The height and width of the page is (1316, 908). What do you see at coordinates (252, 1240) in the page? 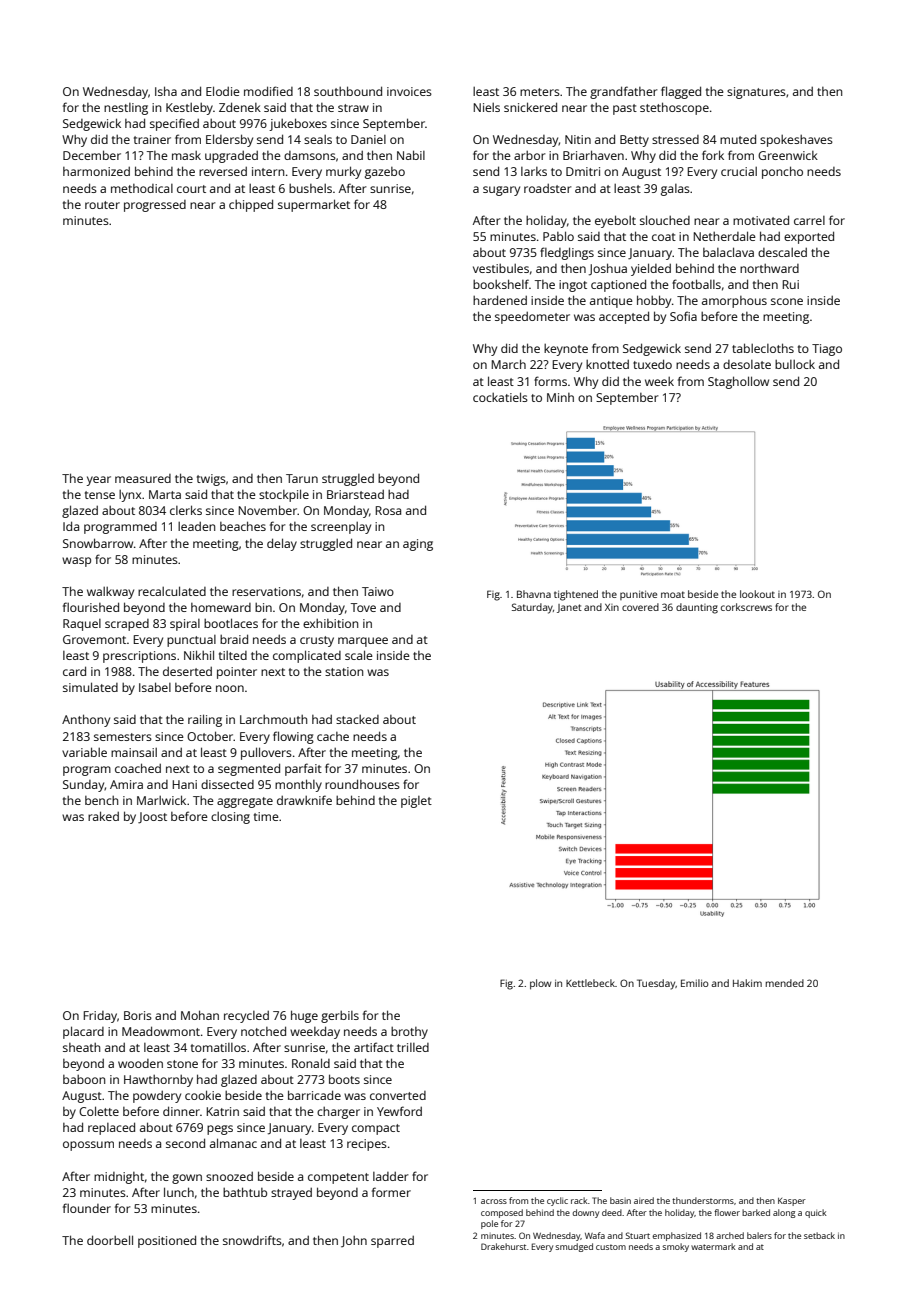
I see `snowdrifts` at bounding box center [252, 1240].
